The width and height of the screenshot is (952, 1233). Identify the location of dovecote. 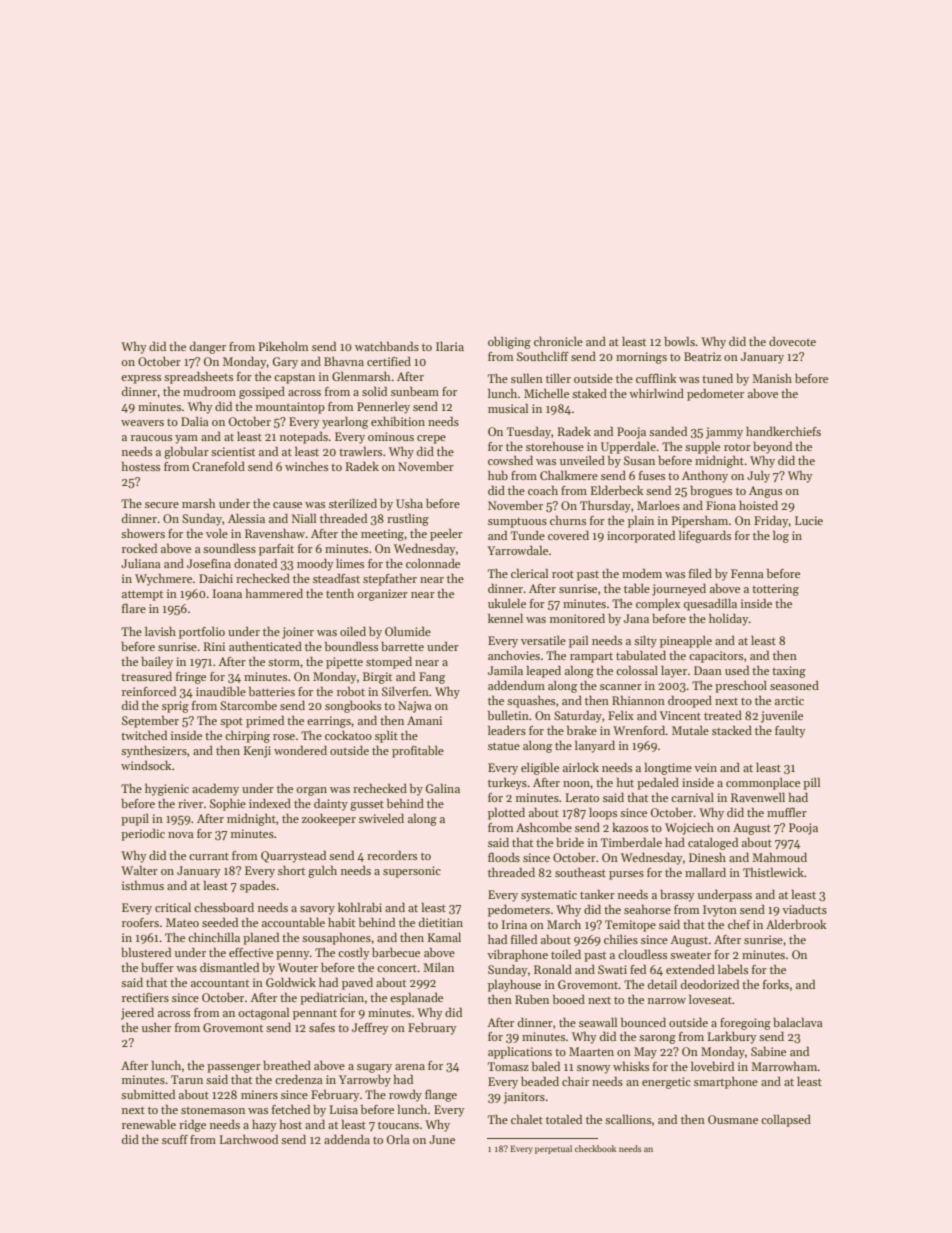
(792, 341).
